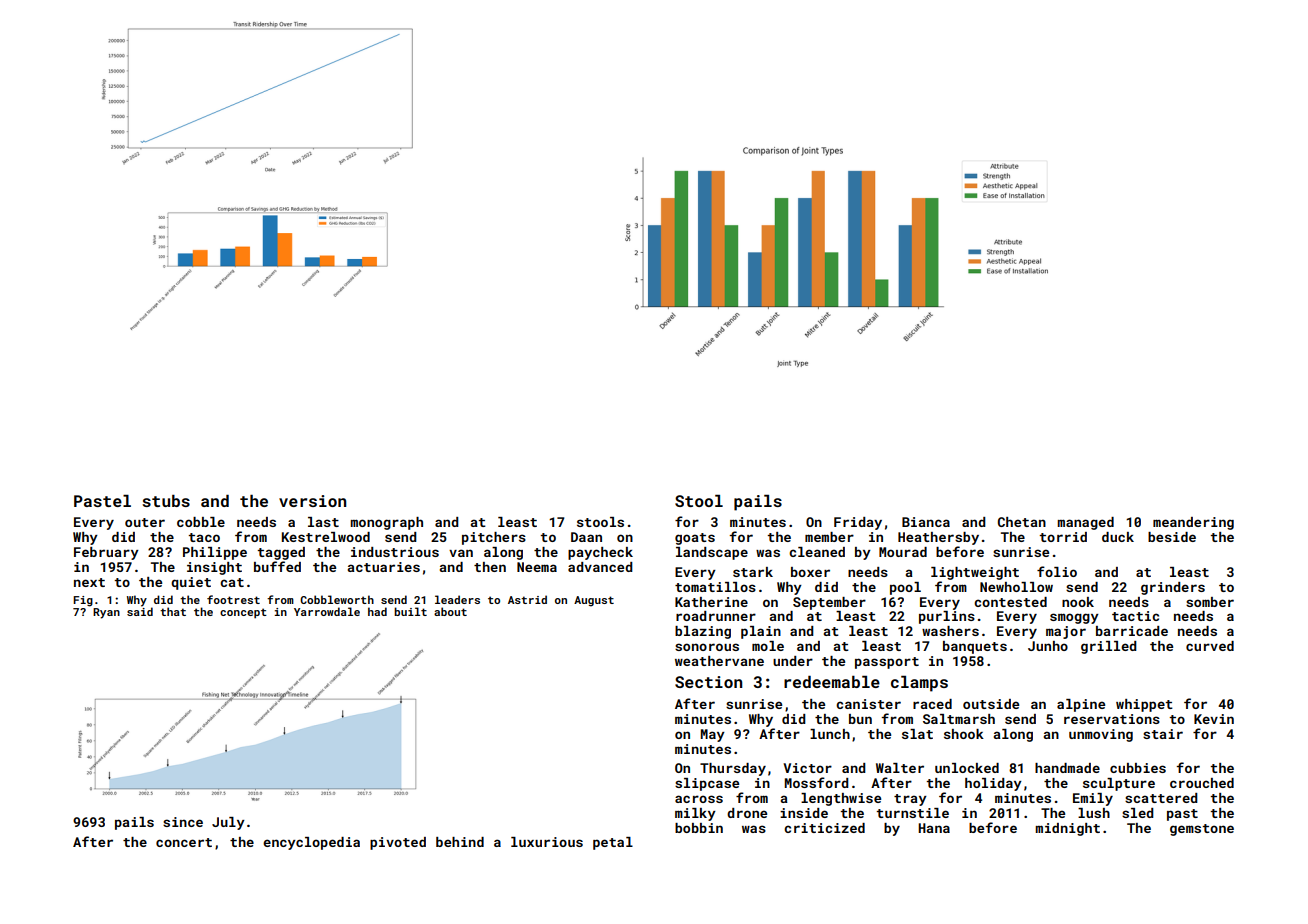 Image resolution: width=1308 pixels, height=924 pixels. Describe the element at coordinates (832, 682) in the screenshot. I see `redeemable` at that location.
